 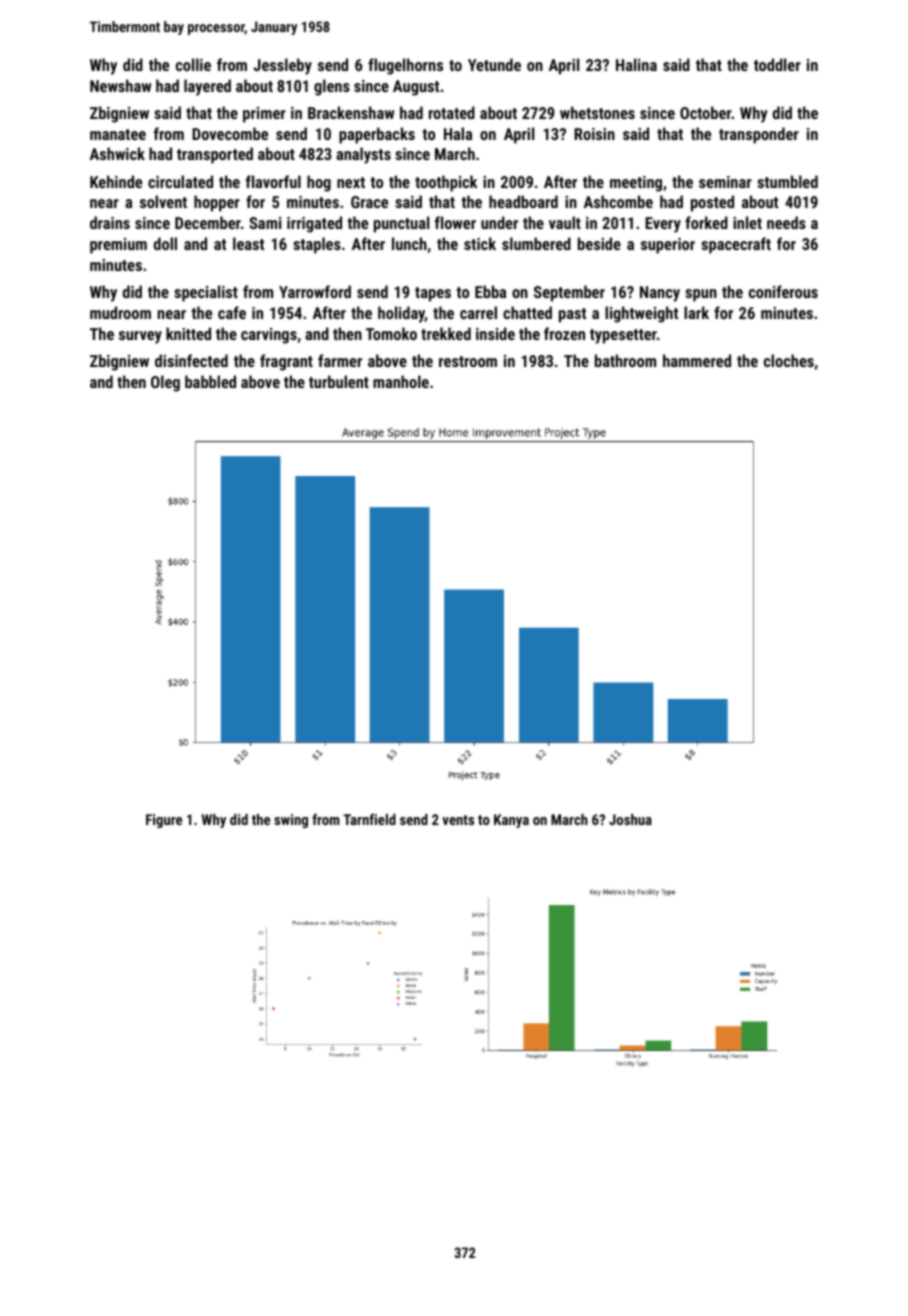 I want to click on flugelhorns, so click(x=405, y=66).
